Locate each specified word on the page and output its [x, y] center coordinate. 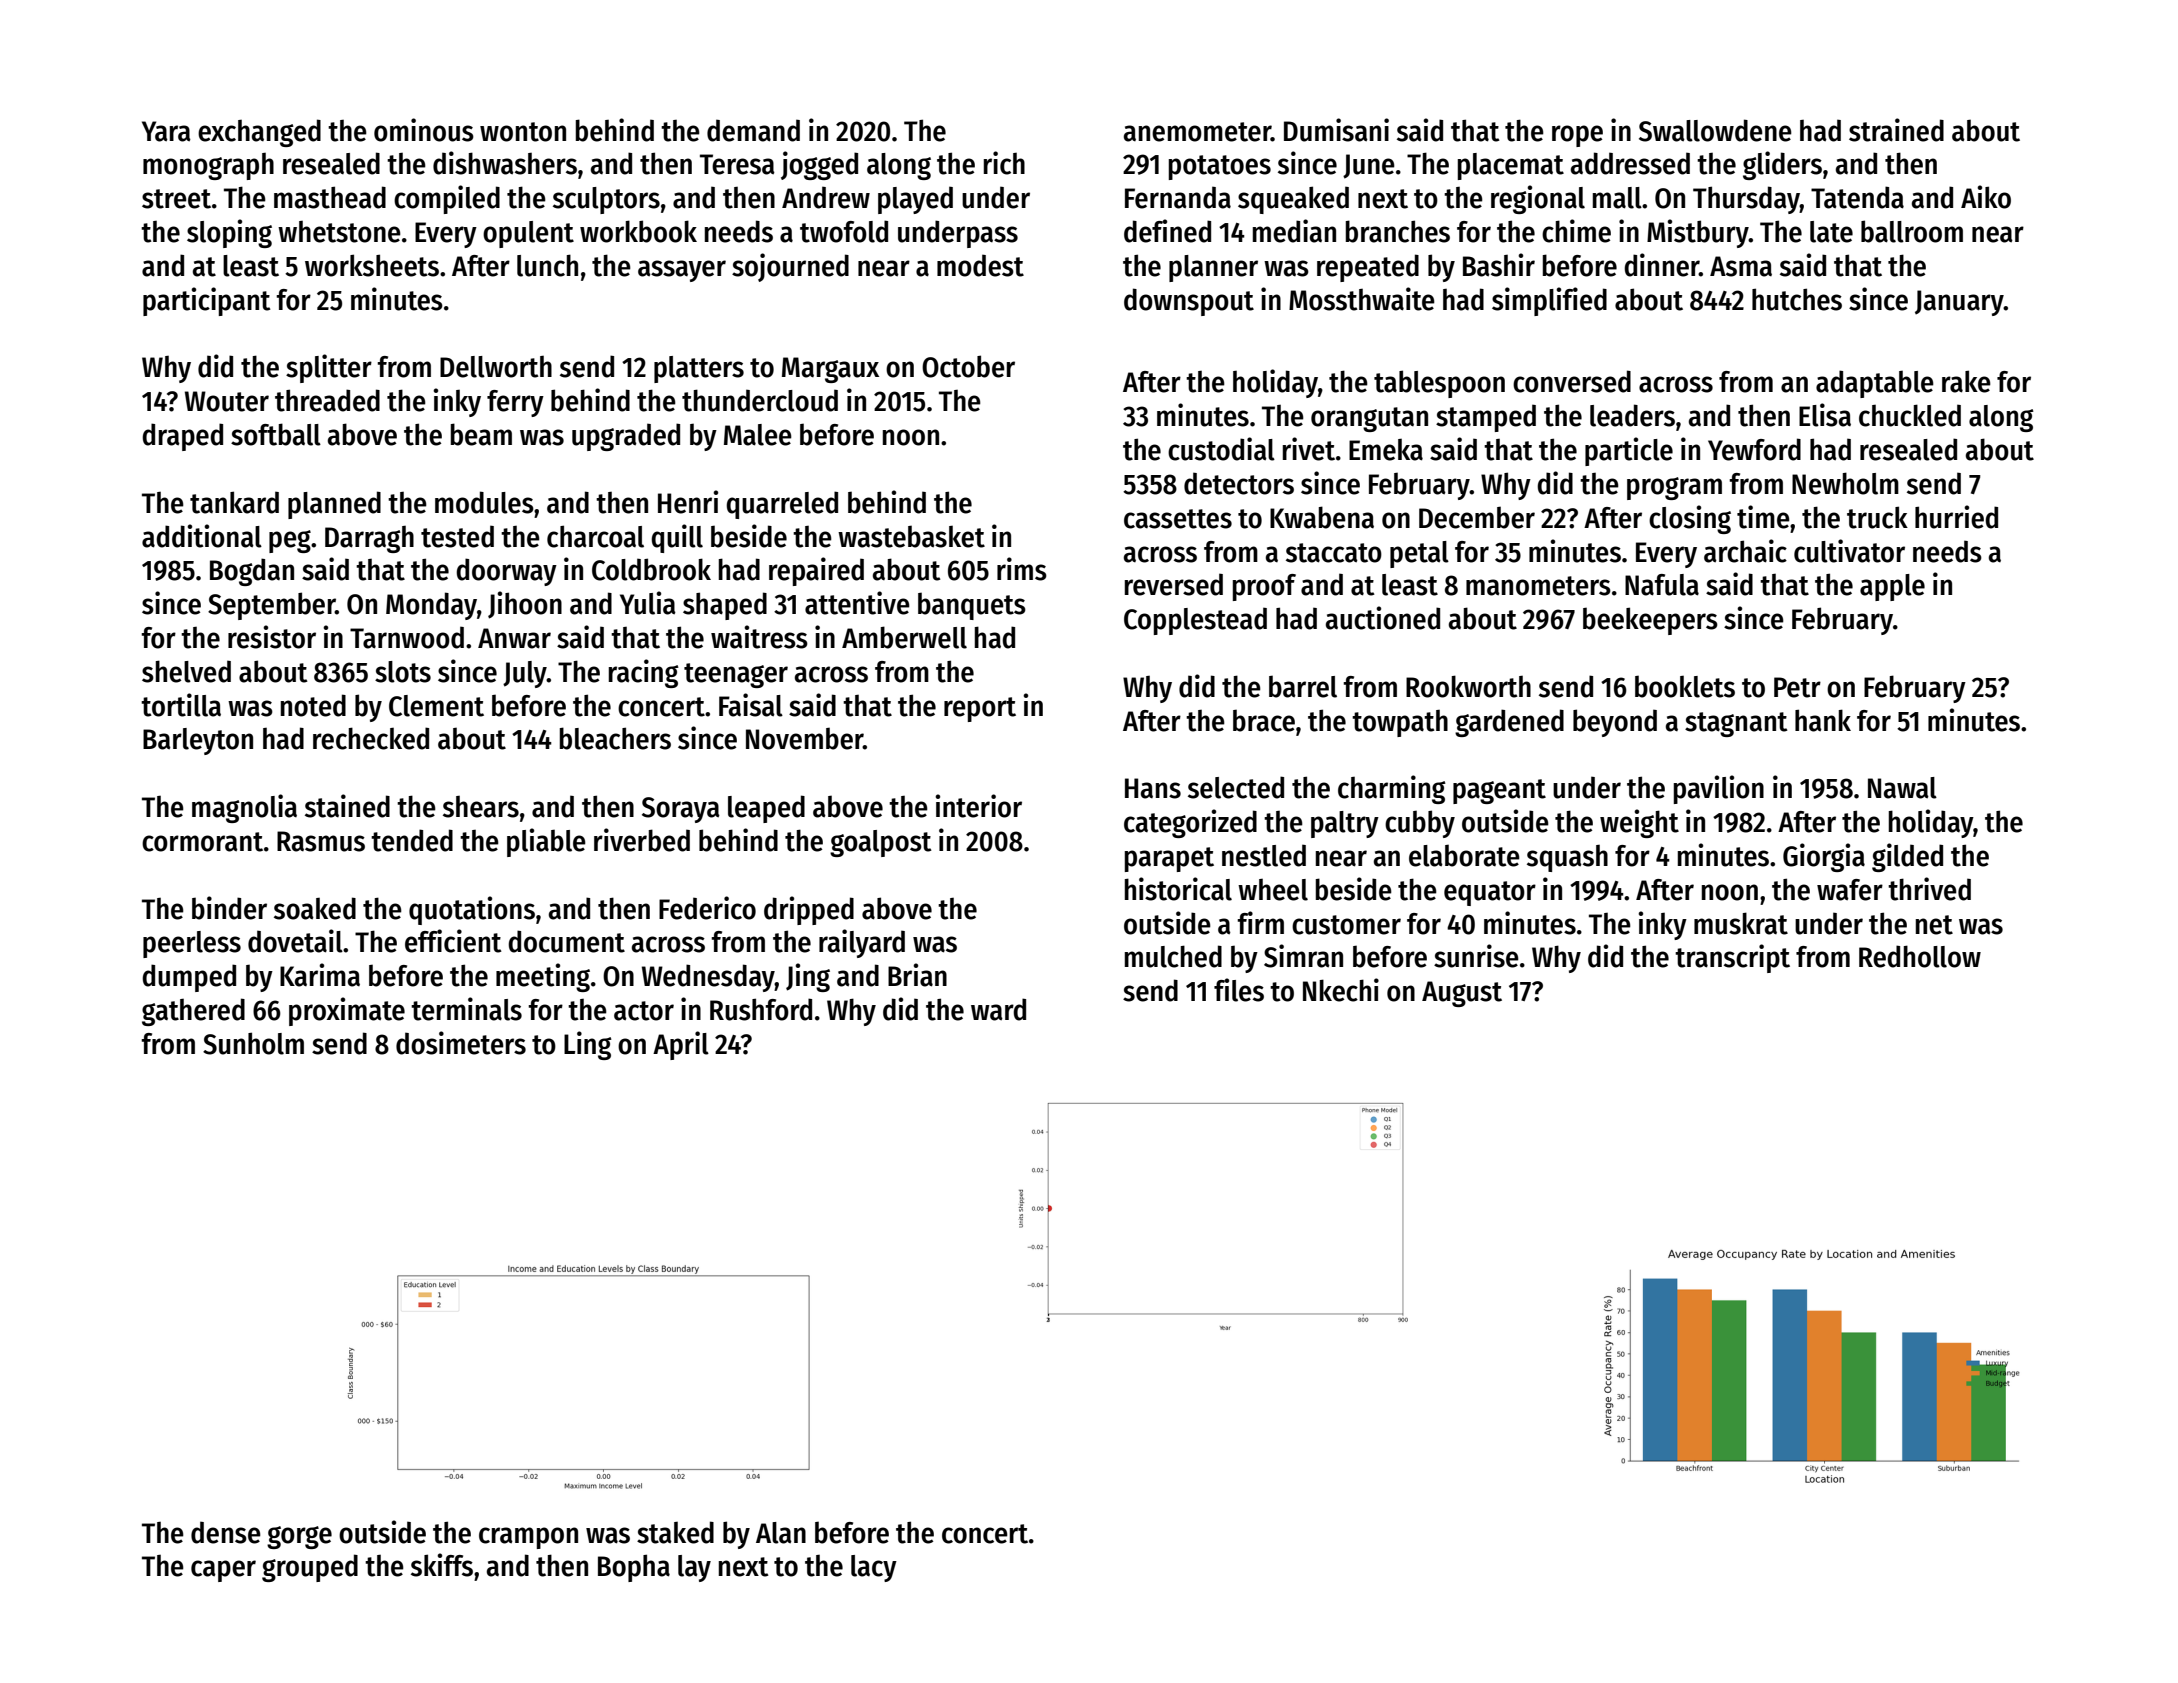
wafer [1850, 890]
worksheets [372, 265]
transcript [1732, 958]
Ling [588, 1045]
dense [226, 1532]
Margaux [830, 370]
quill [677, 538]
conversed [1572, 381]
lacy [874, 1568]
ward [998, 1009]
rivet [1309, 449]
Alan [781, 1533]
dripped [809, 910]
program [1674, 488]
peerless [192, 944]
